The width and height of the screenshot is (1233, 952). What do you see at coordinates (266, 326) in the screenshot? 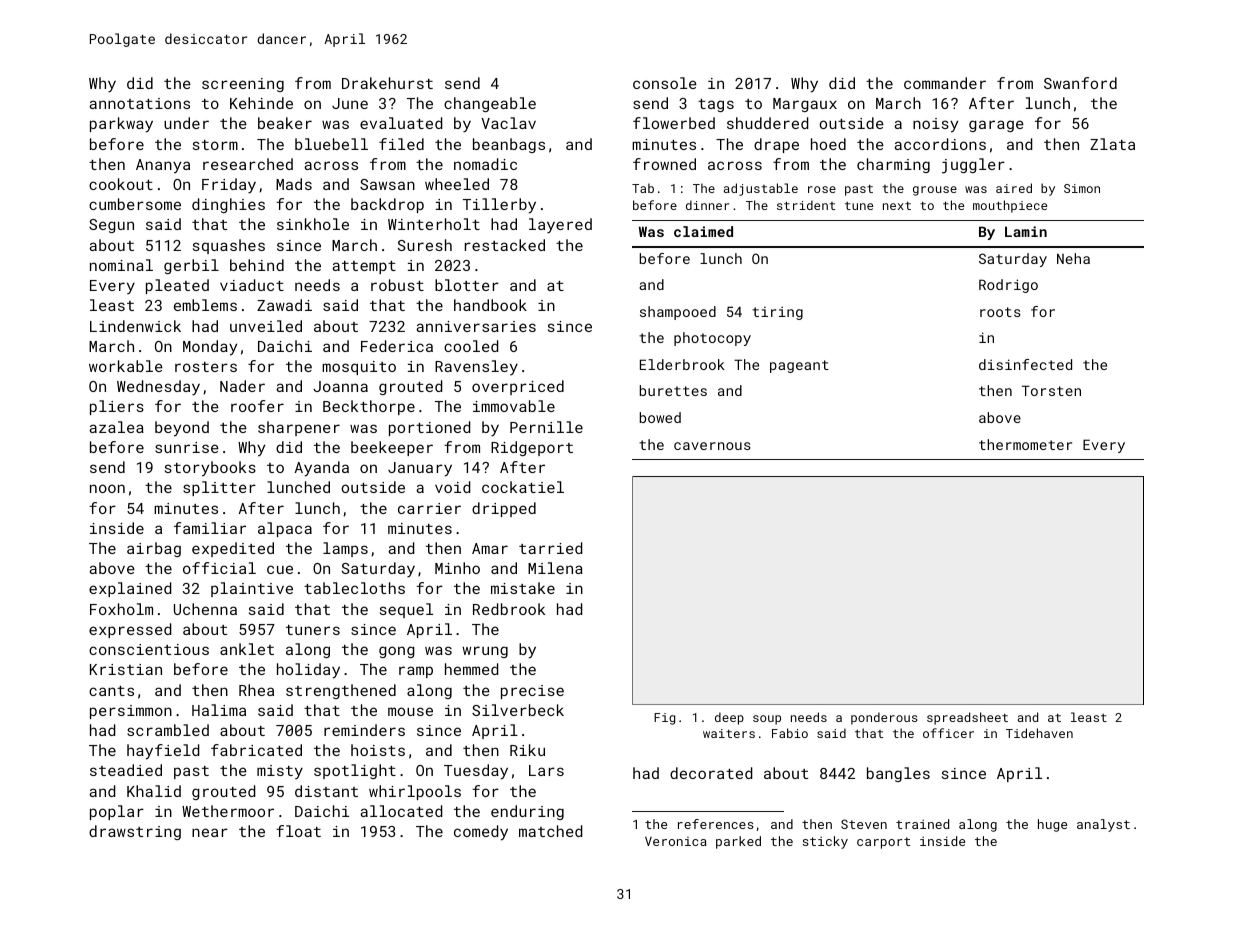
I see `unveiled` at bounding box center [266, 326].
